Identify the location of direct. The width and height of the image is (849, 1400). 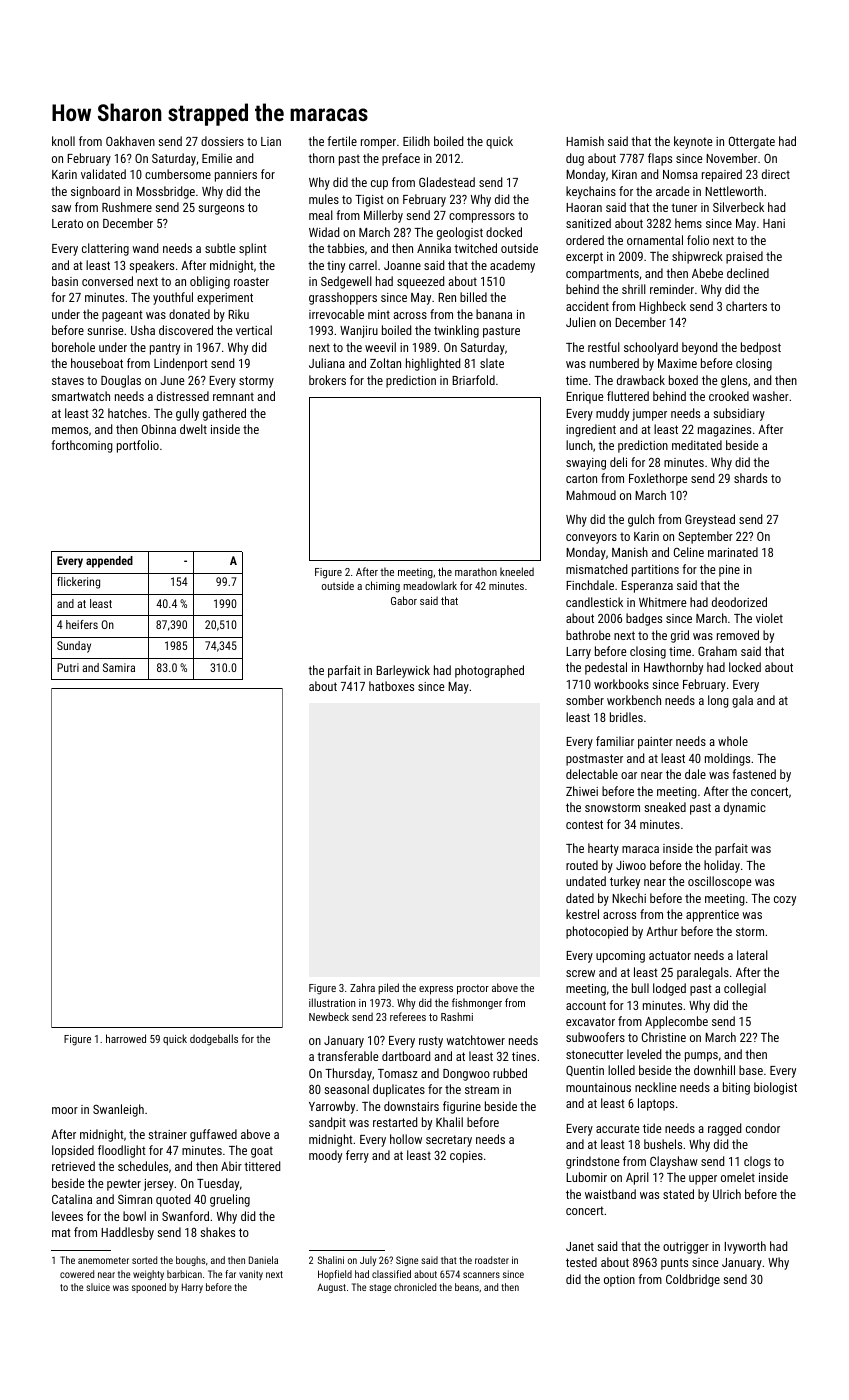
(776, 174).
